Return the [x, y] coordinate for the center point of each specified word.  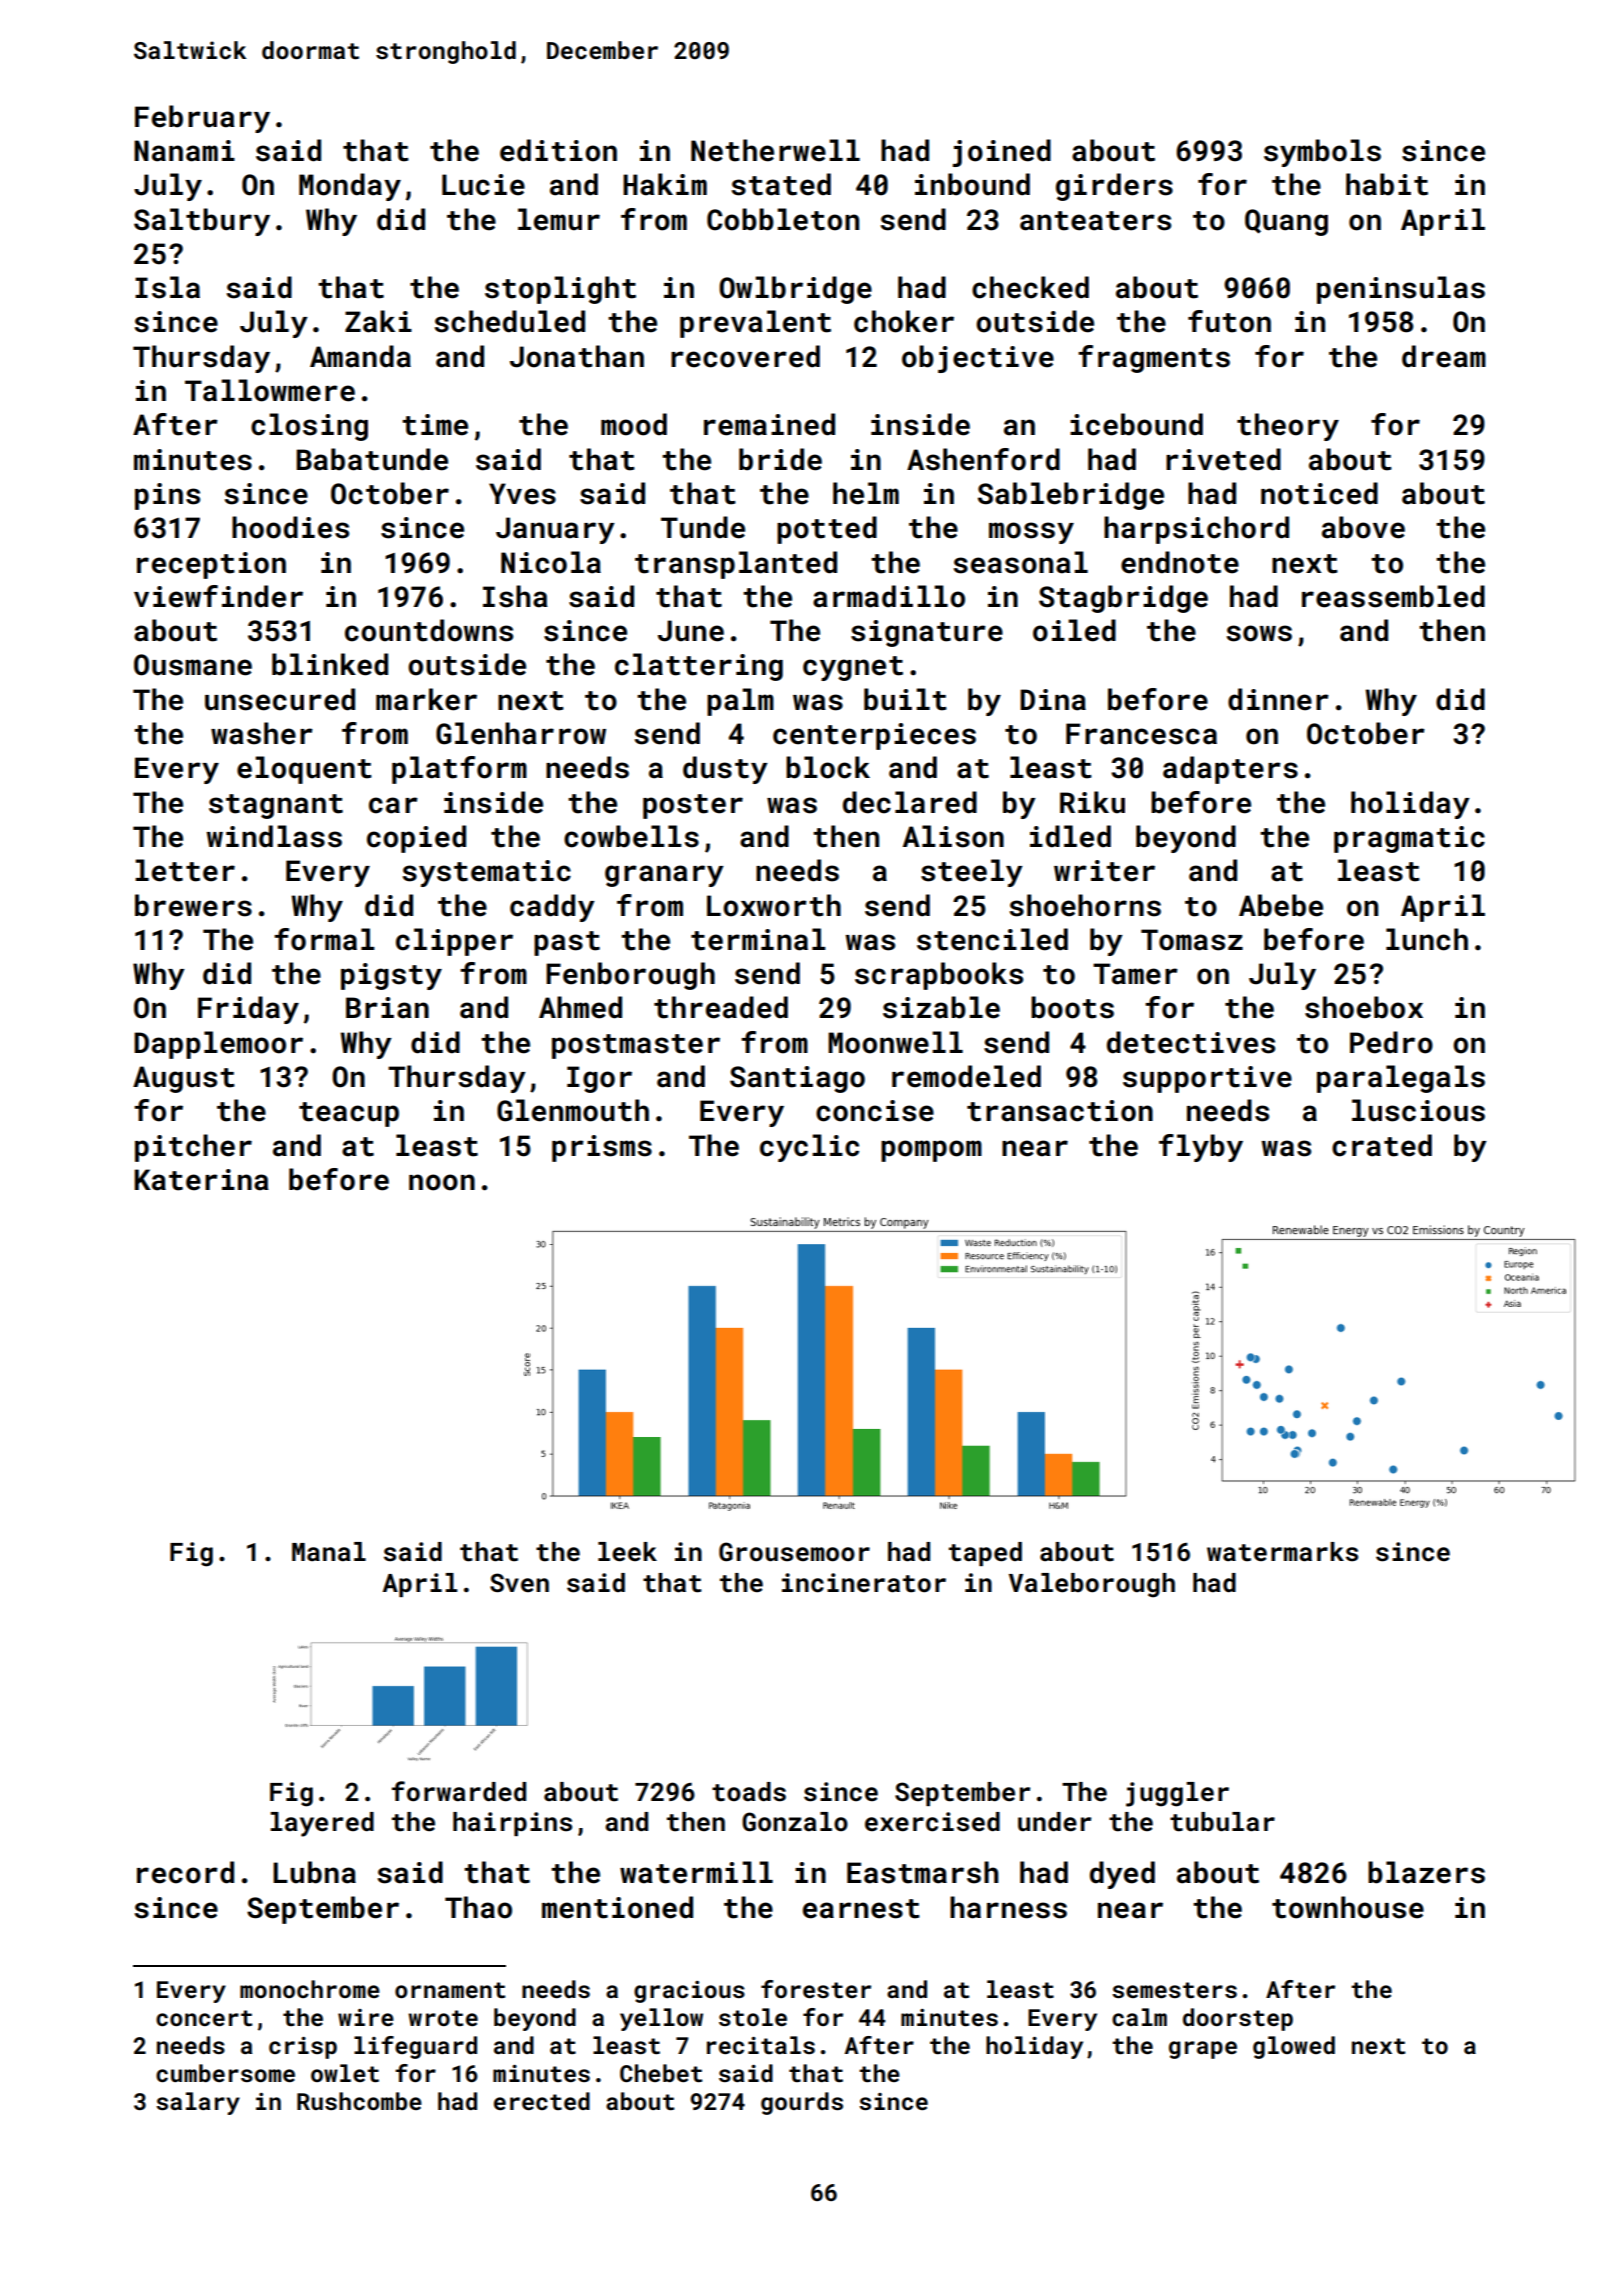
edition [558, 150]
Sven [519, 1582]
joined [1001, 153]
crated [1382, 1145]
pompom [931, 1151]
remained [769, 424]
